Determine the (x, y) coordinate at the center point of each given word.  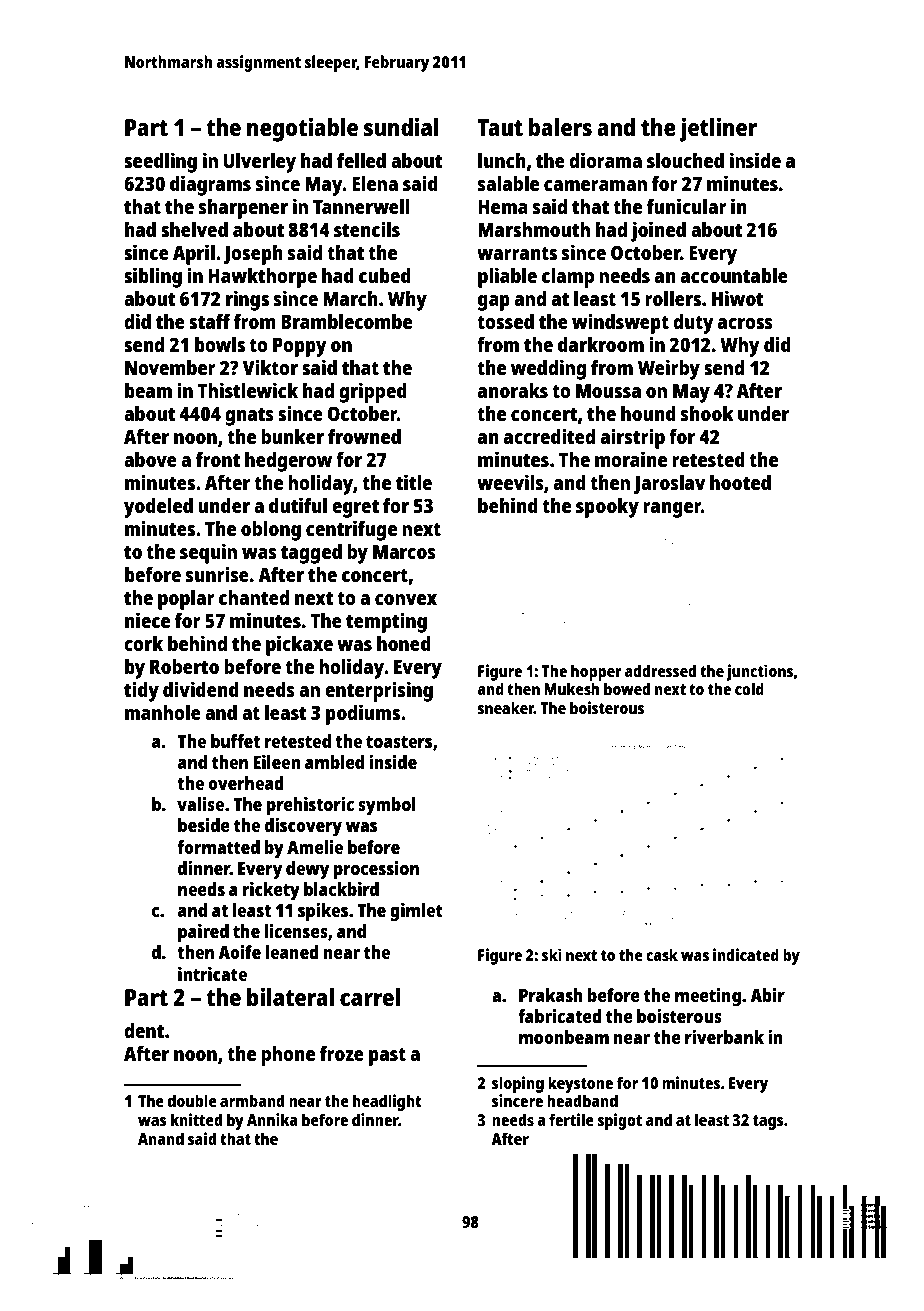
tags (768, 1122)
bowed (627, 688)
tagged (311, 554)
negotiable (302, 129)
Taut (500, 127)
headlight (387, 1102)
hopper (596, 673)
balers (560, 127)
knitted (197, 1119)
